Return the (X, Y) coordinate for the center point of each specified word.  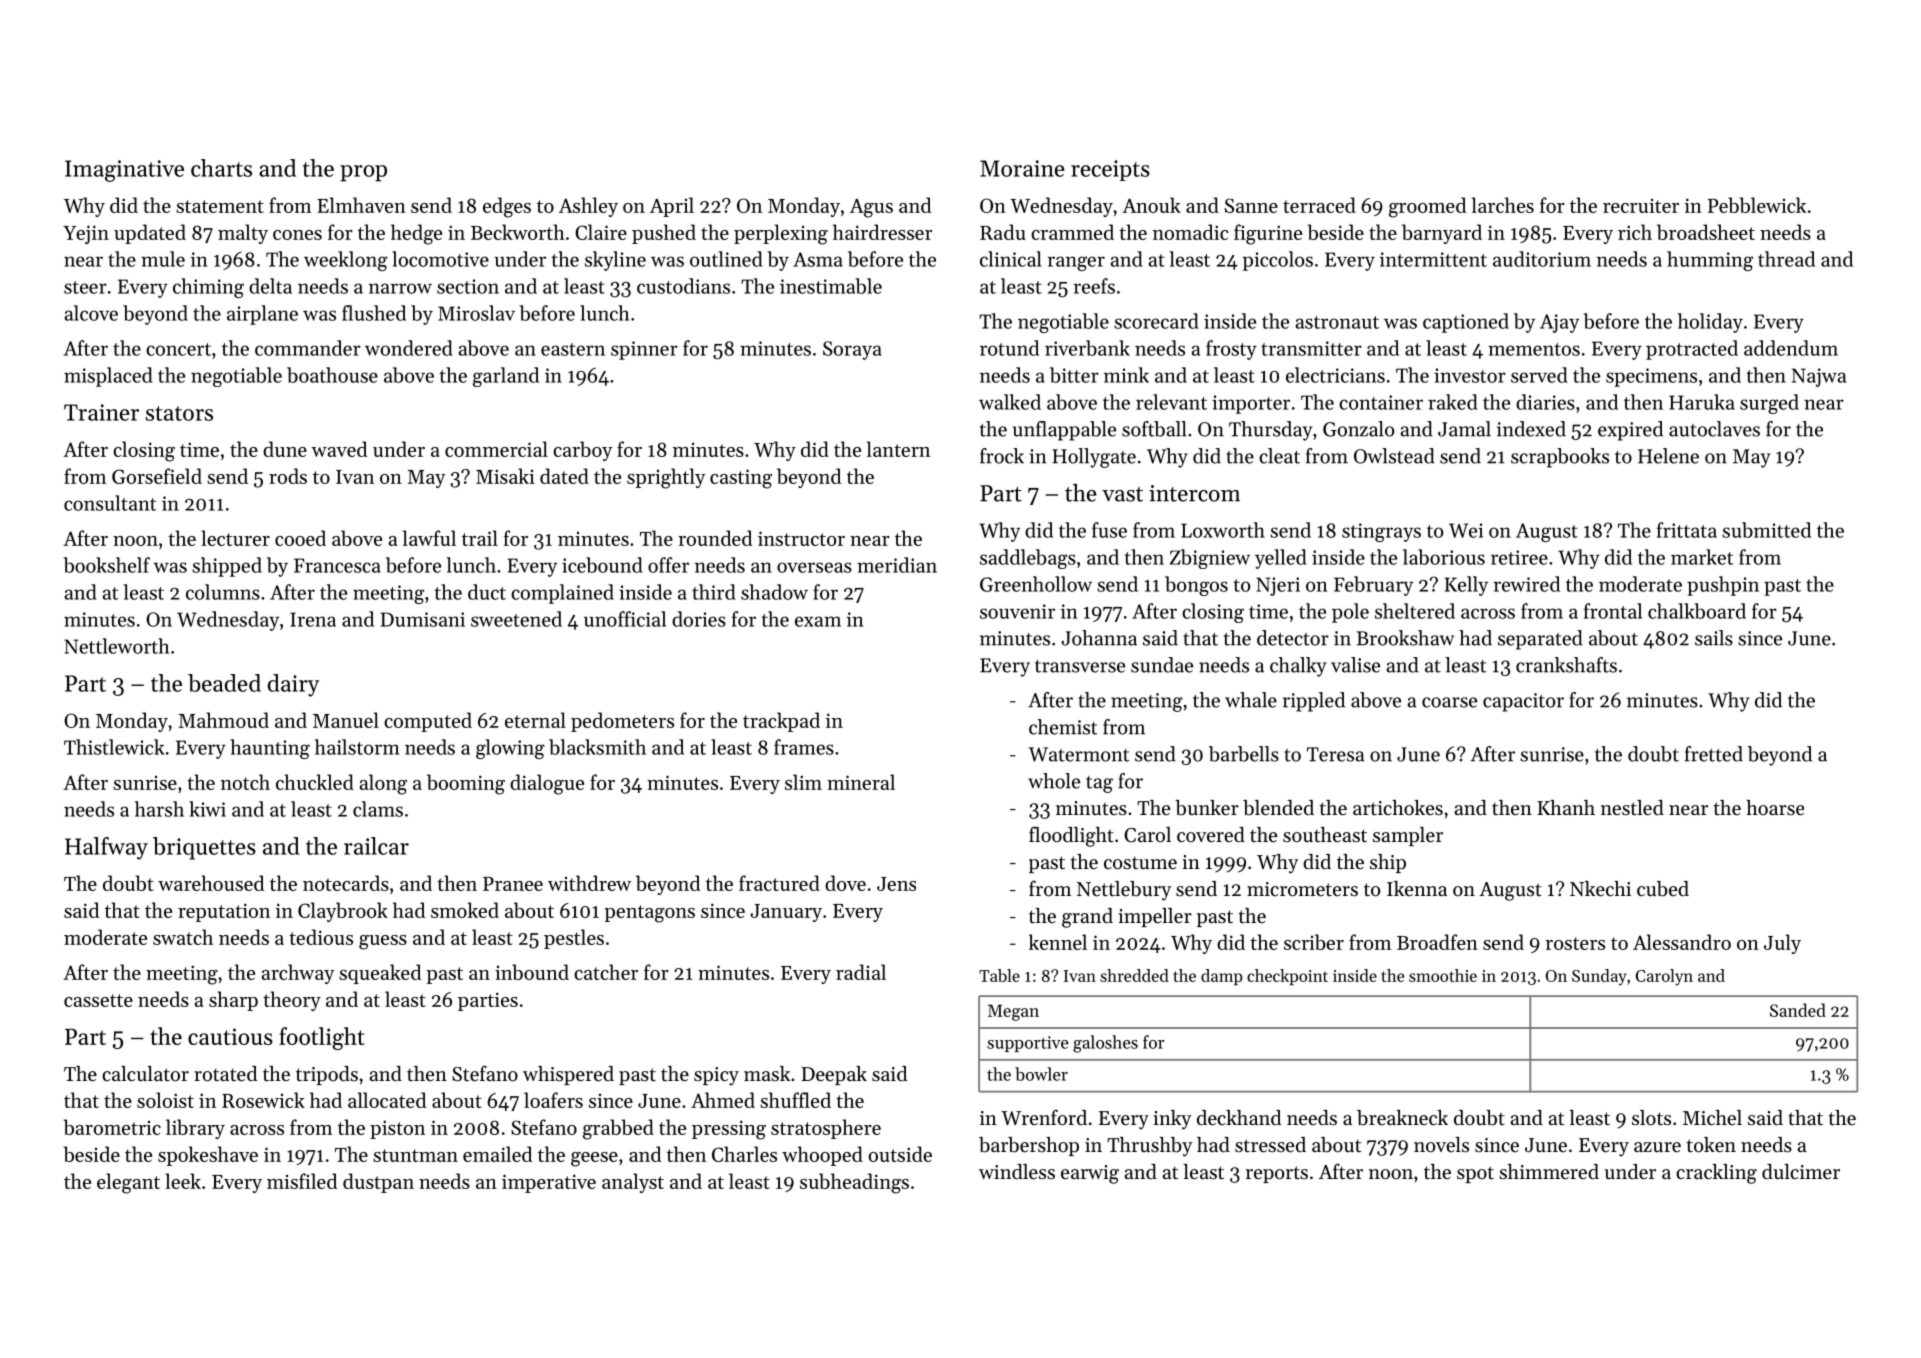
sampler (1408, 836)
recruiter (1641, 206)
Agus (871, 208)
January (786, 913)
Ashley (588, 207)
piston (397, 1129)
